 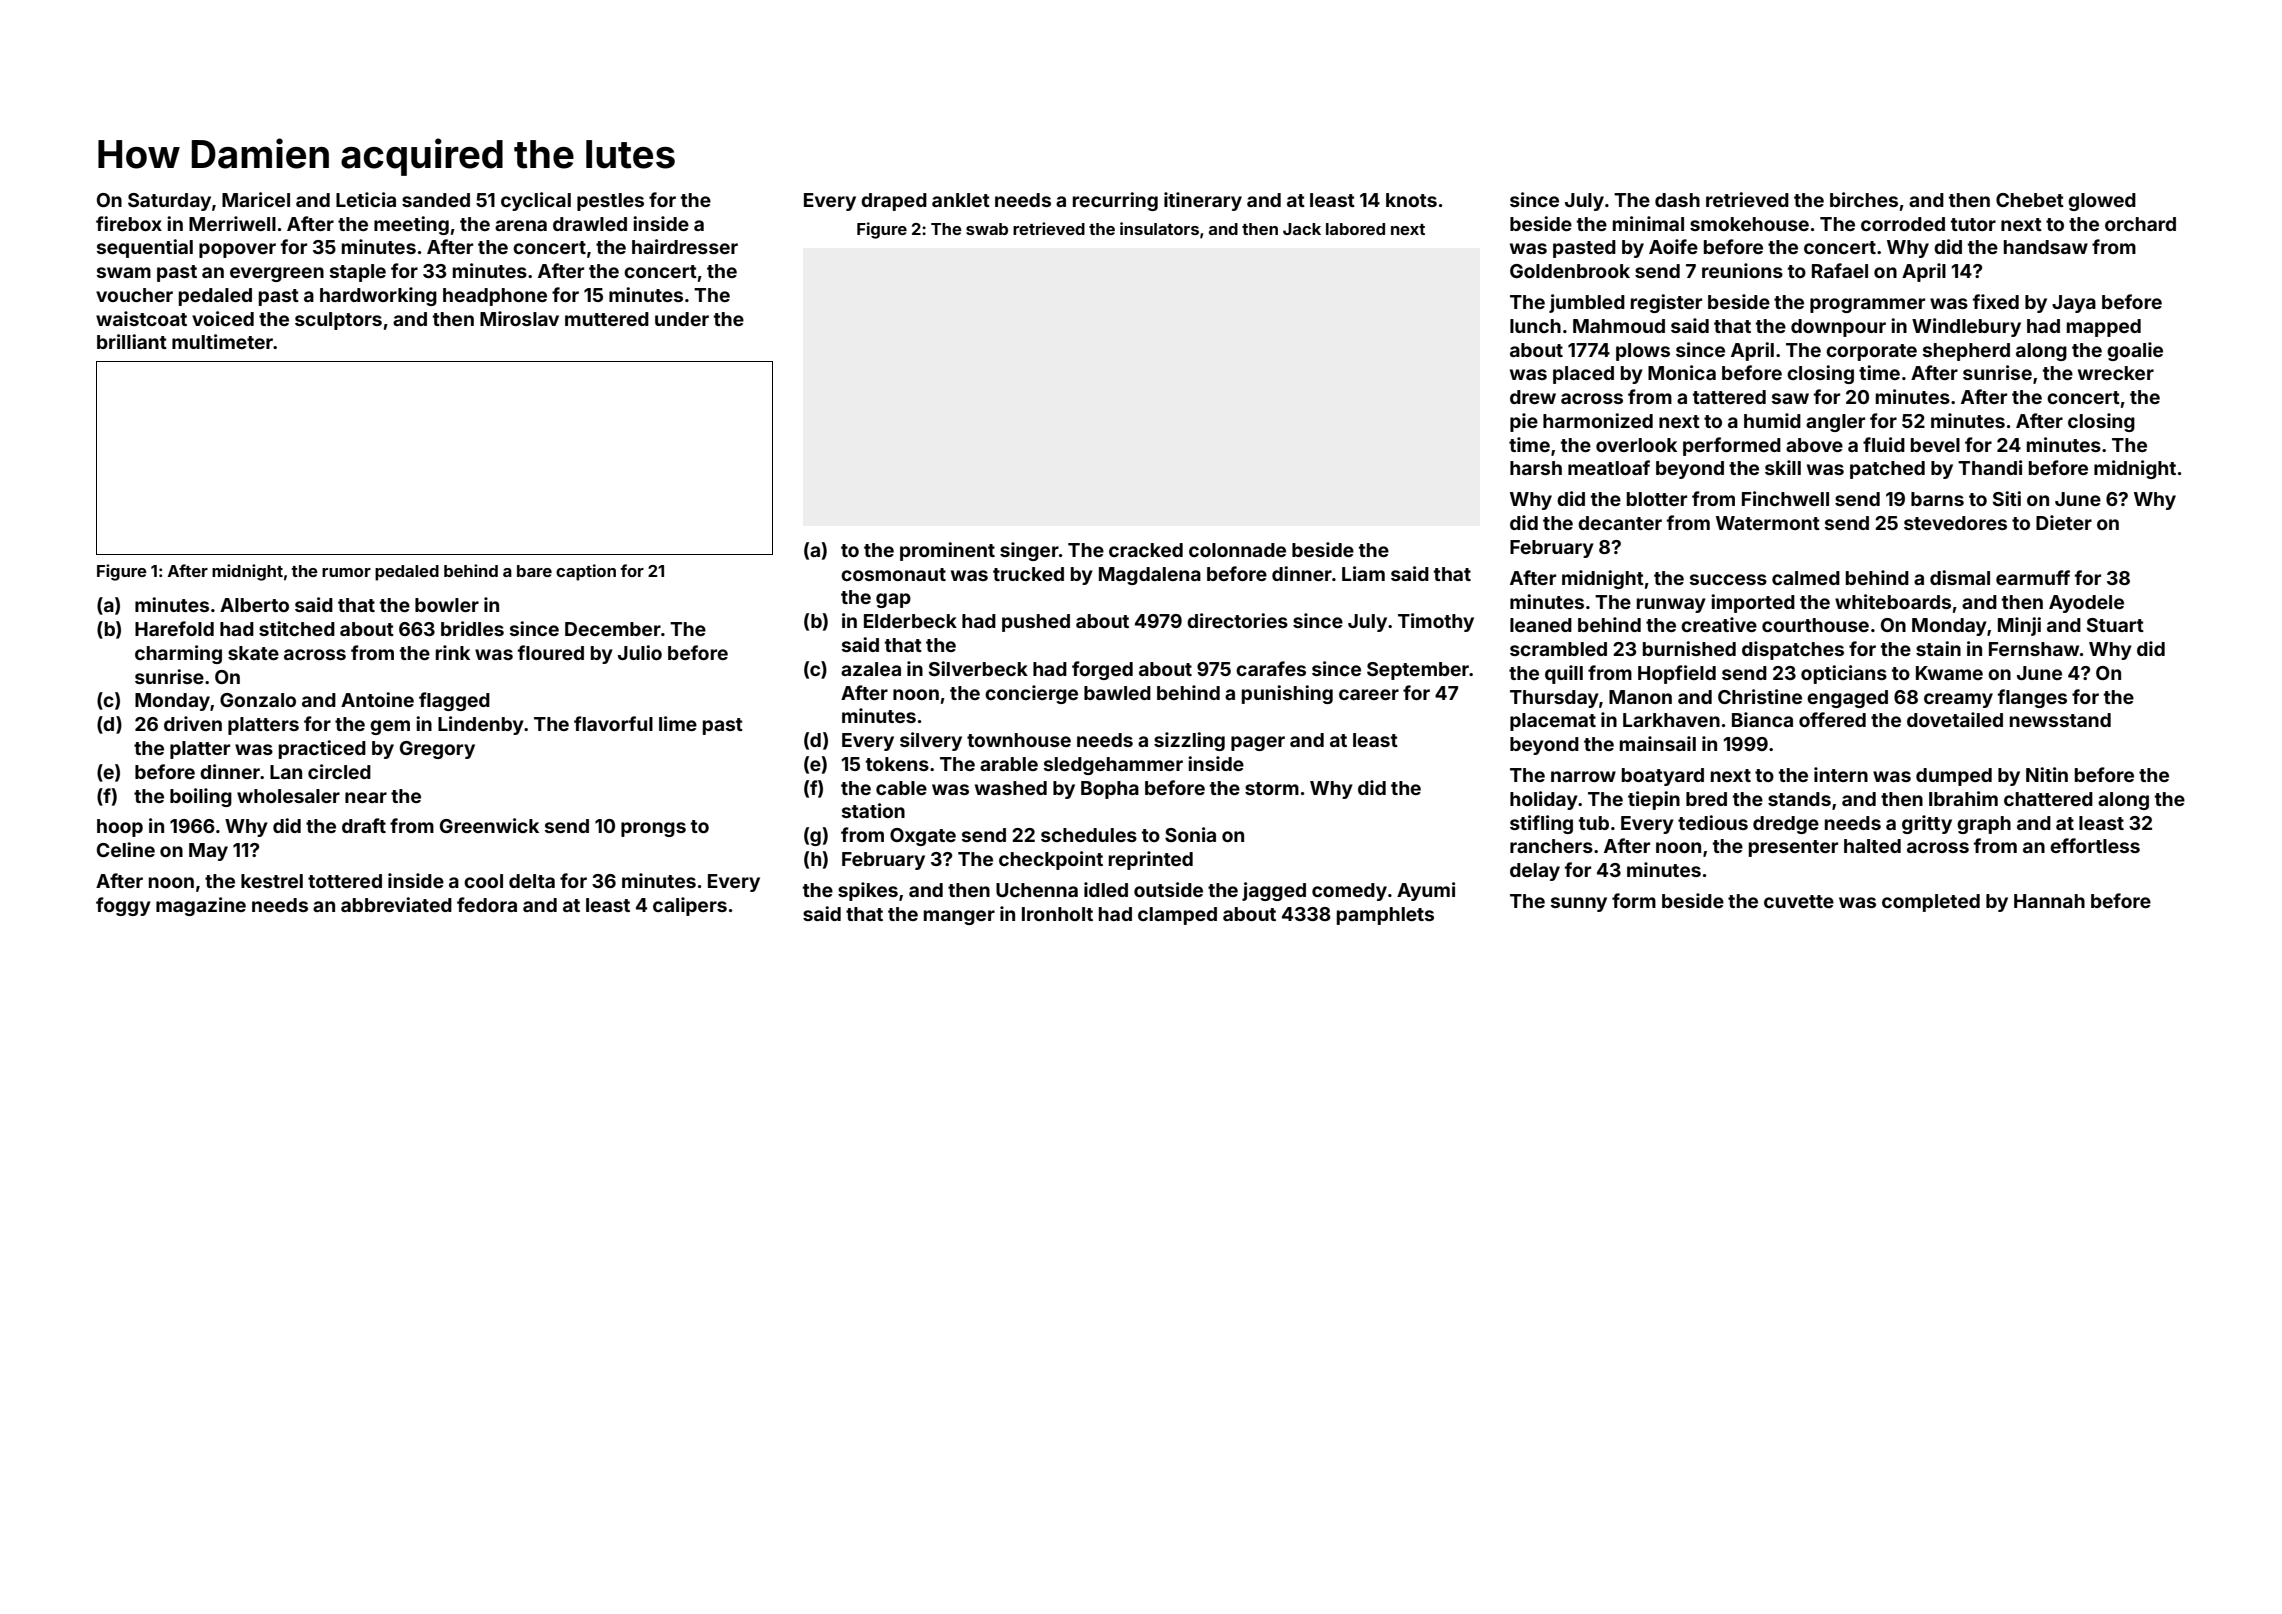 I want to click on imported, so click(x=1753, y=603).
